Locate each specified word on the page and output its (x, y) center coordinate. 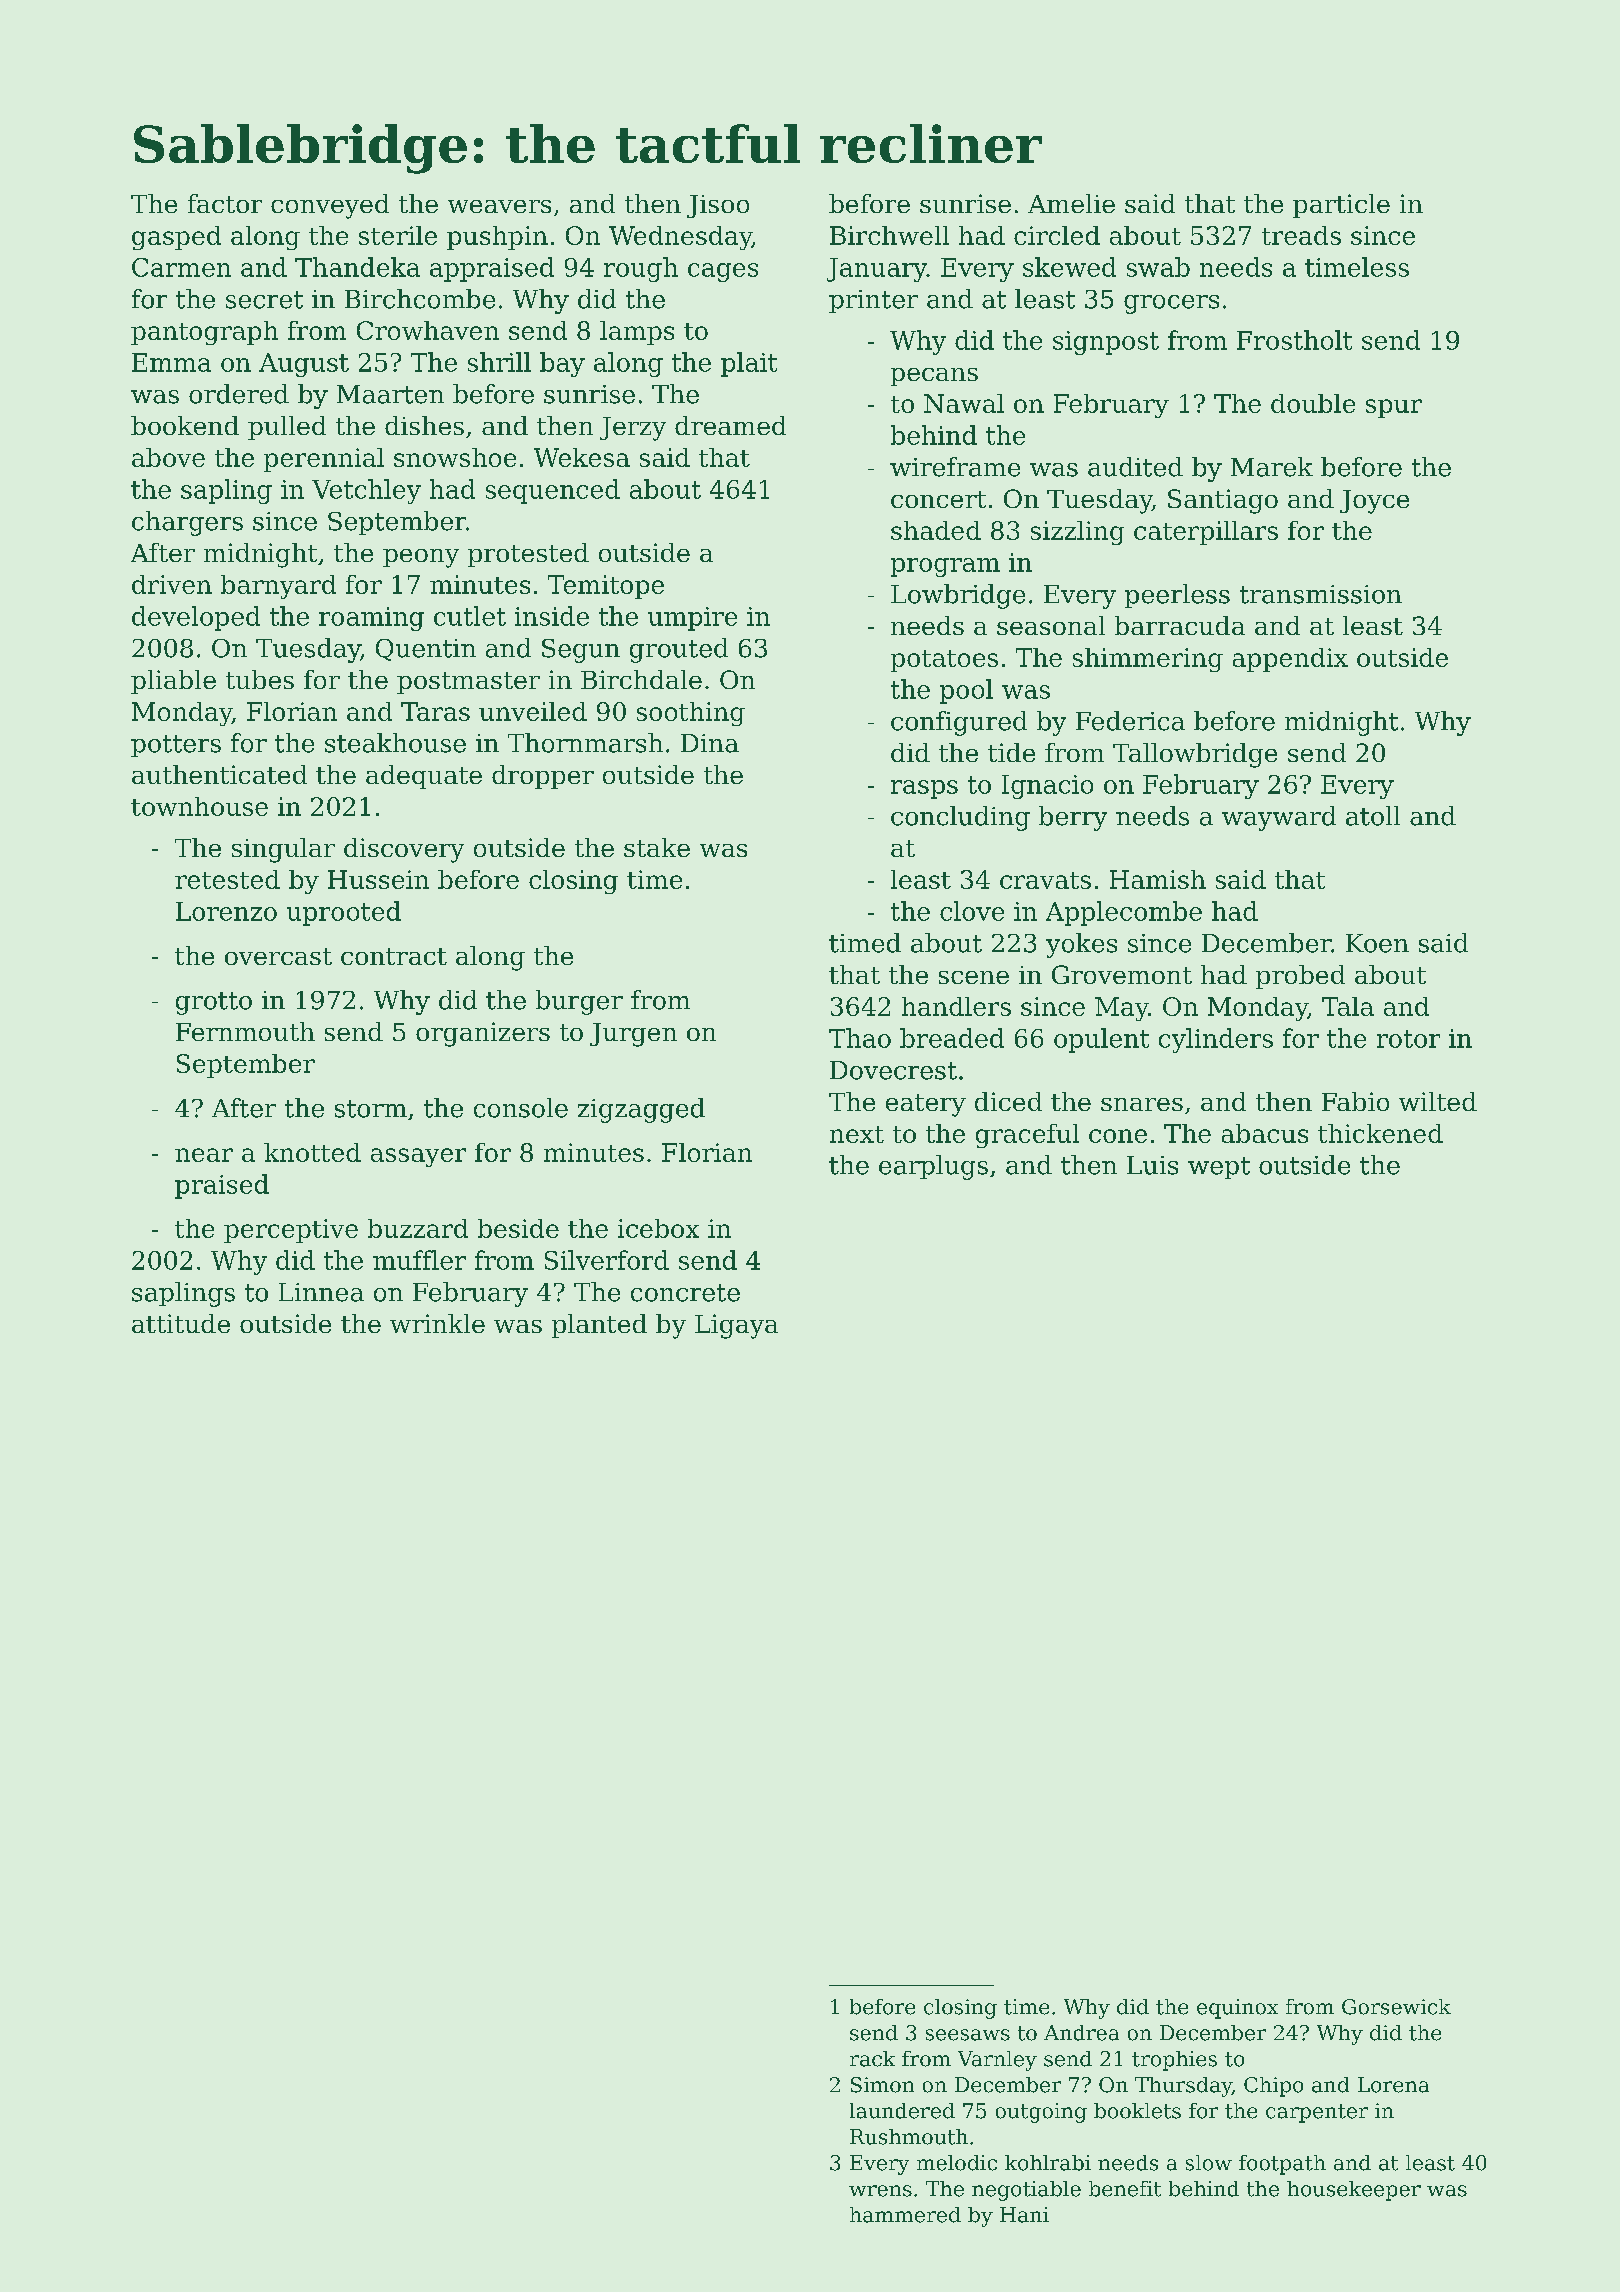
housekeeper (1354, 2191)
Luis (1152, 1165)
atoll (1373, 816)
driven (172, 584)
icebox (658, 1228)
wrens (880, 2191)
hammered (905, 2215)
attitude (181, 1323)
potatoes (944, 661)
